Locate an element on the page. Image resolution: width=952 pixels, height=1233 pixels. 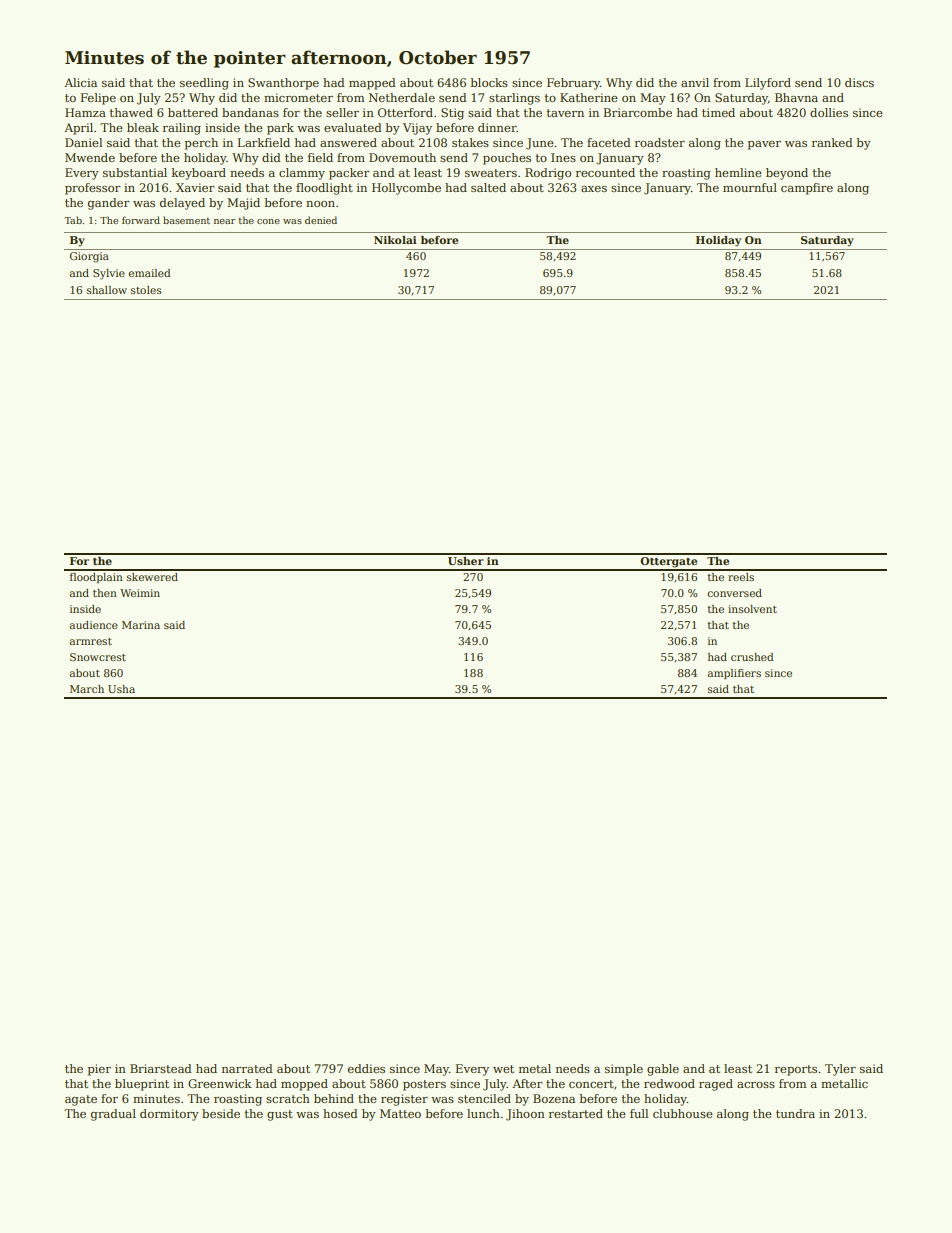
insolvent is located at coordinates (752, 609).
